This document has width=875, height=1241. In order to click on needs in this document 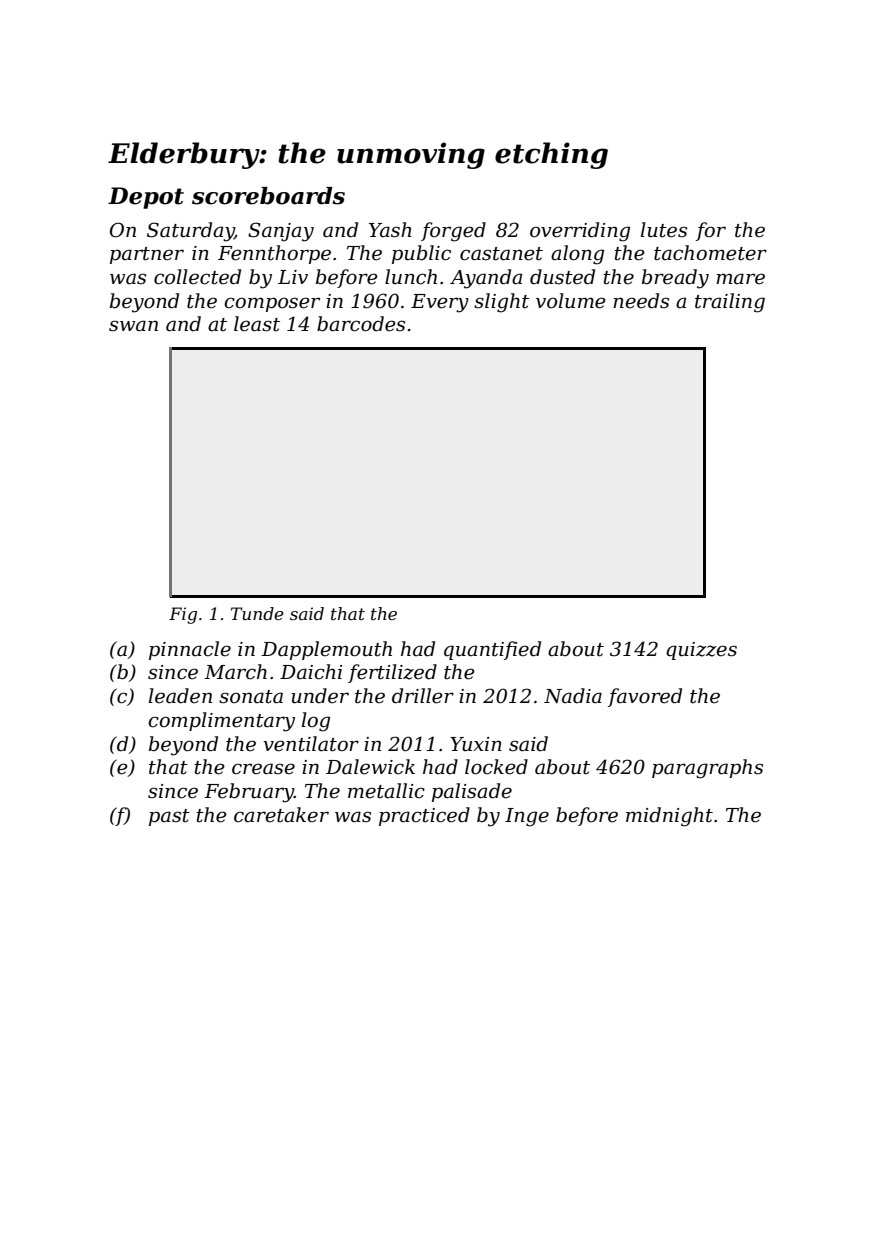, I will do `click(641, 301)`.
